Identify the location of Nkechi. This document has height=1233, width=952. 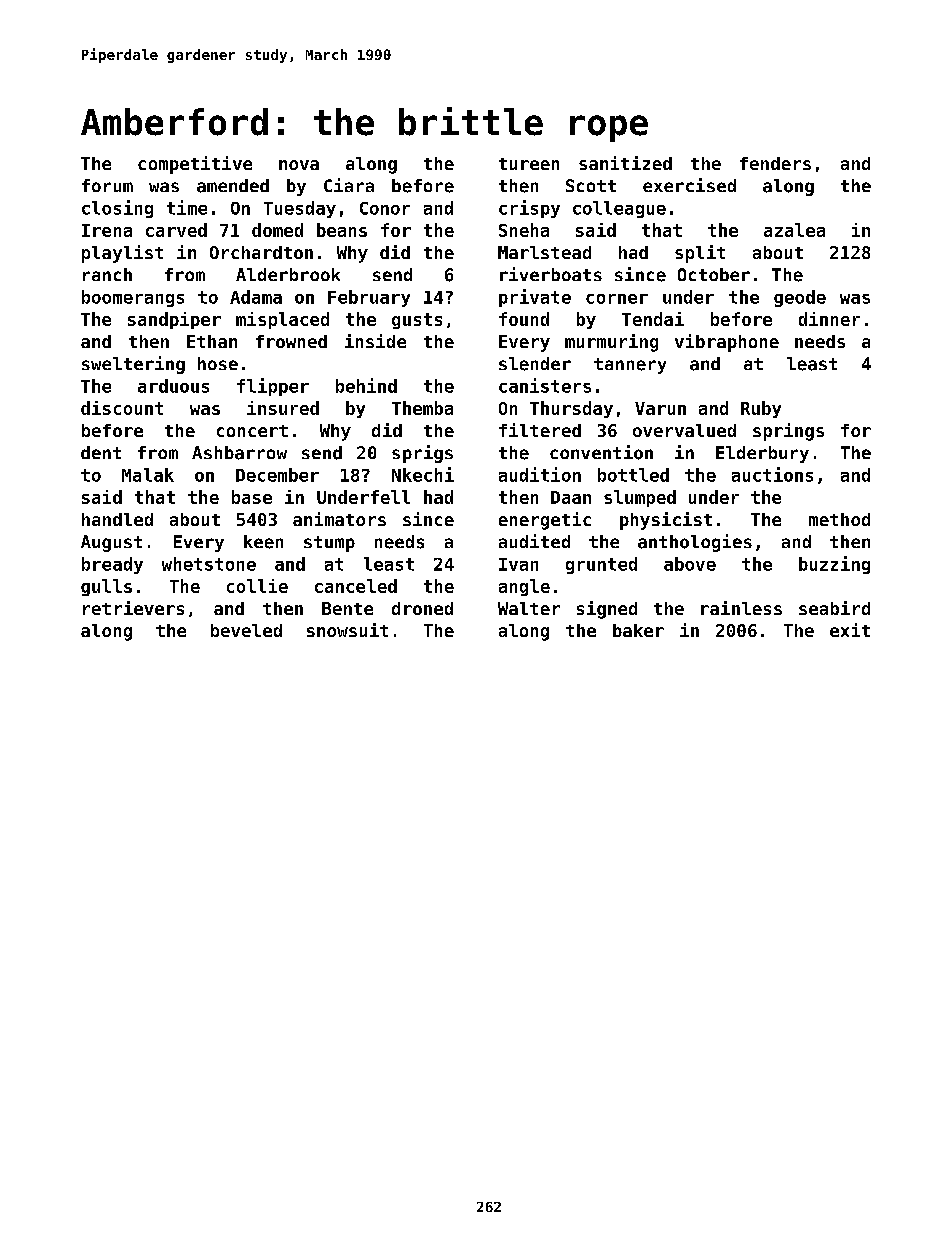
(423, 474).
